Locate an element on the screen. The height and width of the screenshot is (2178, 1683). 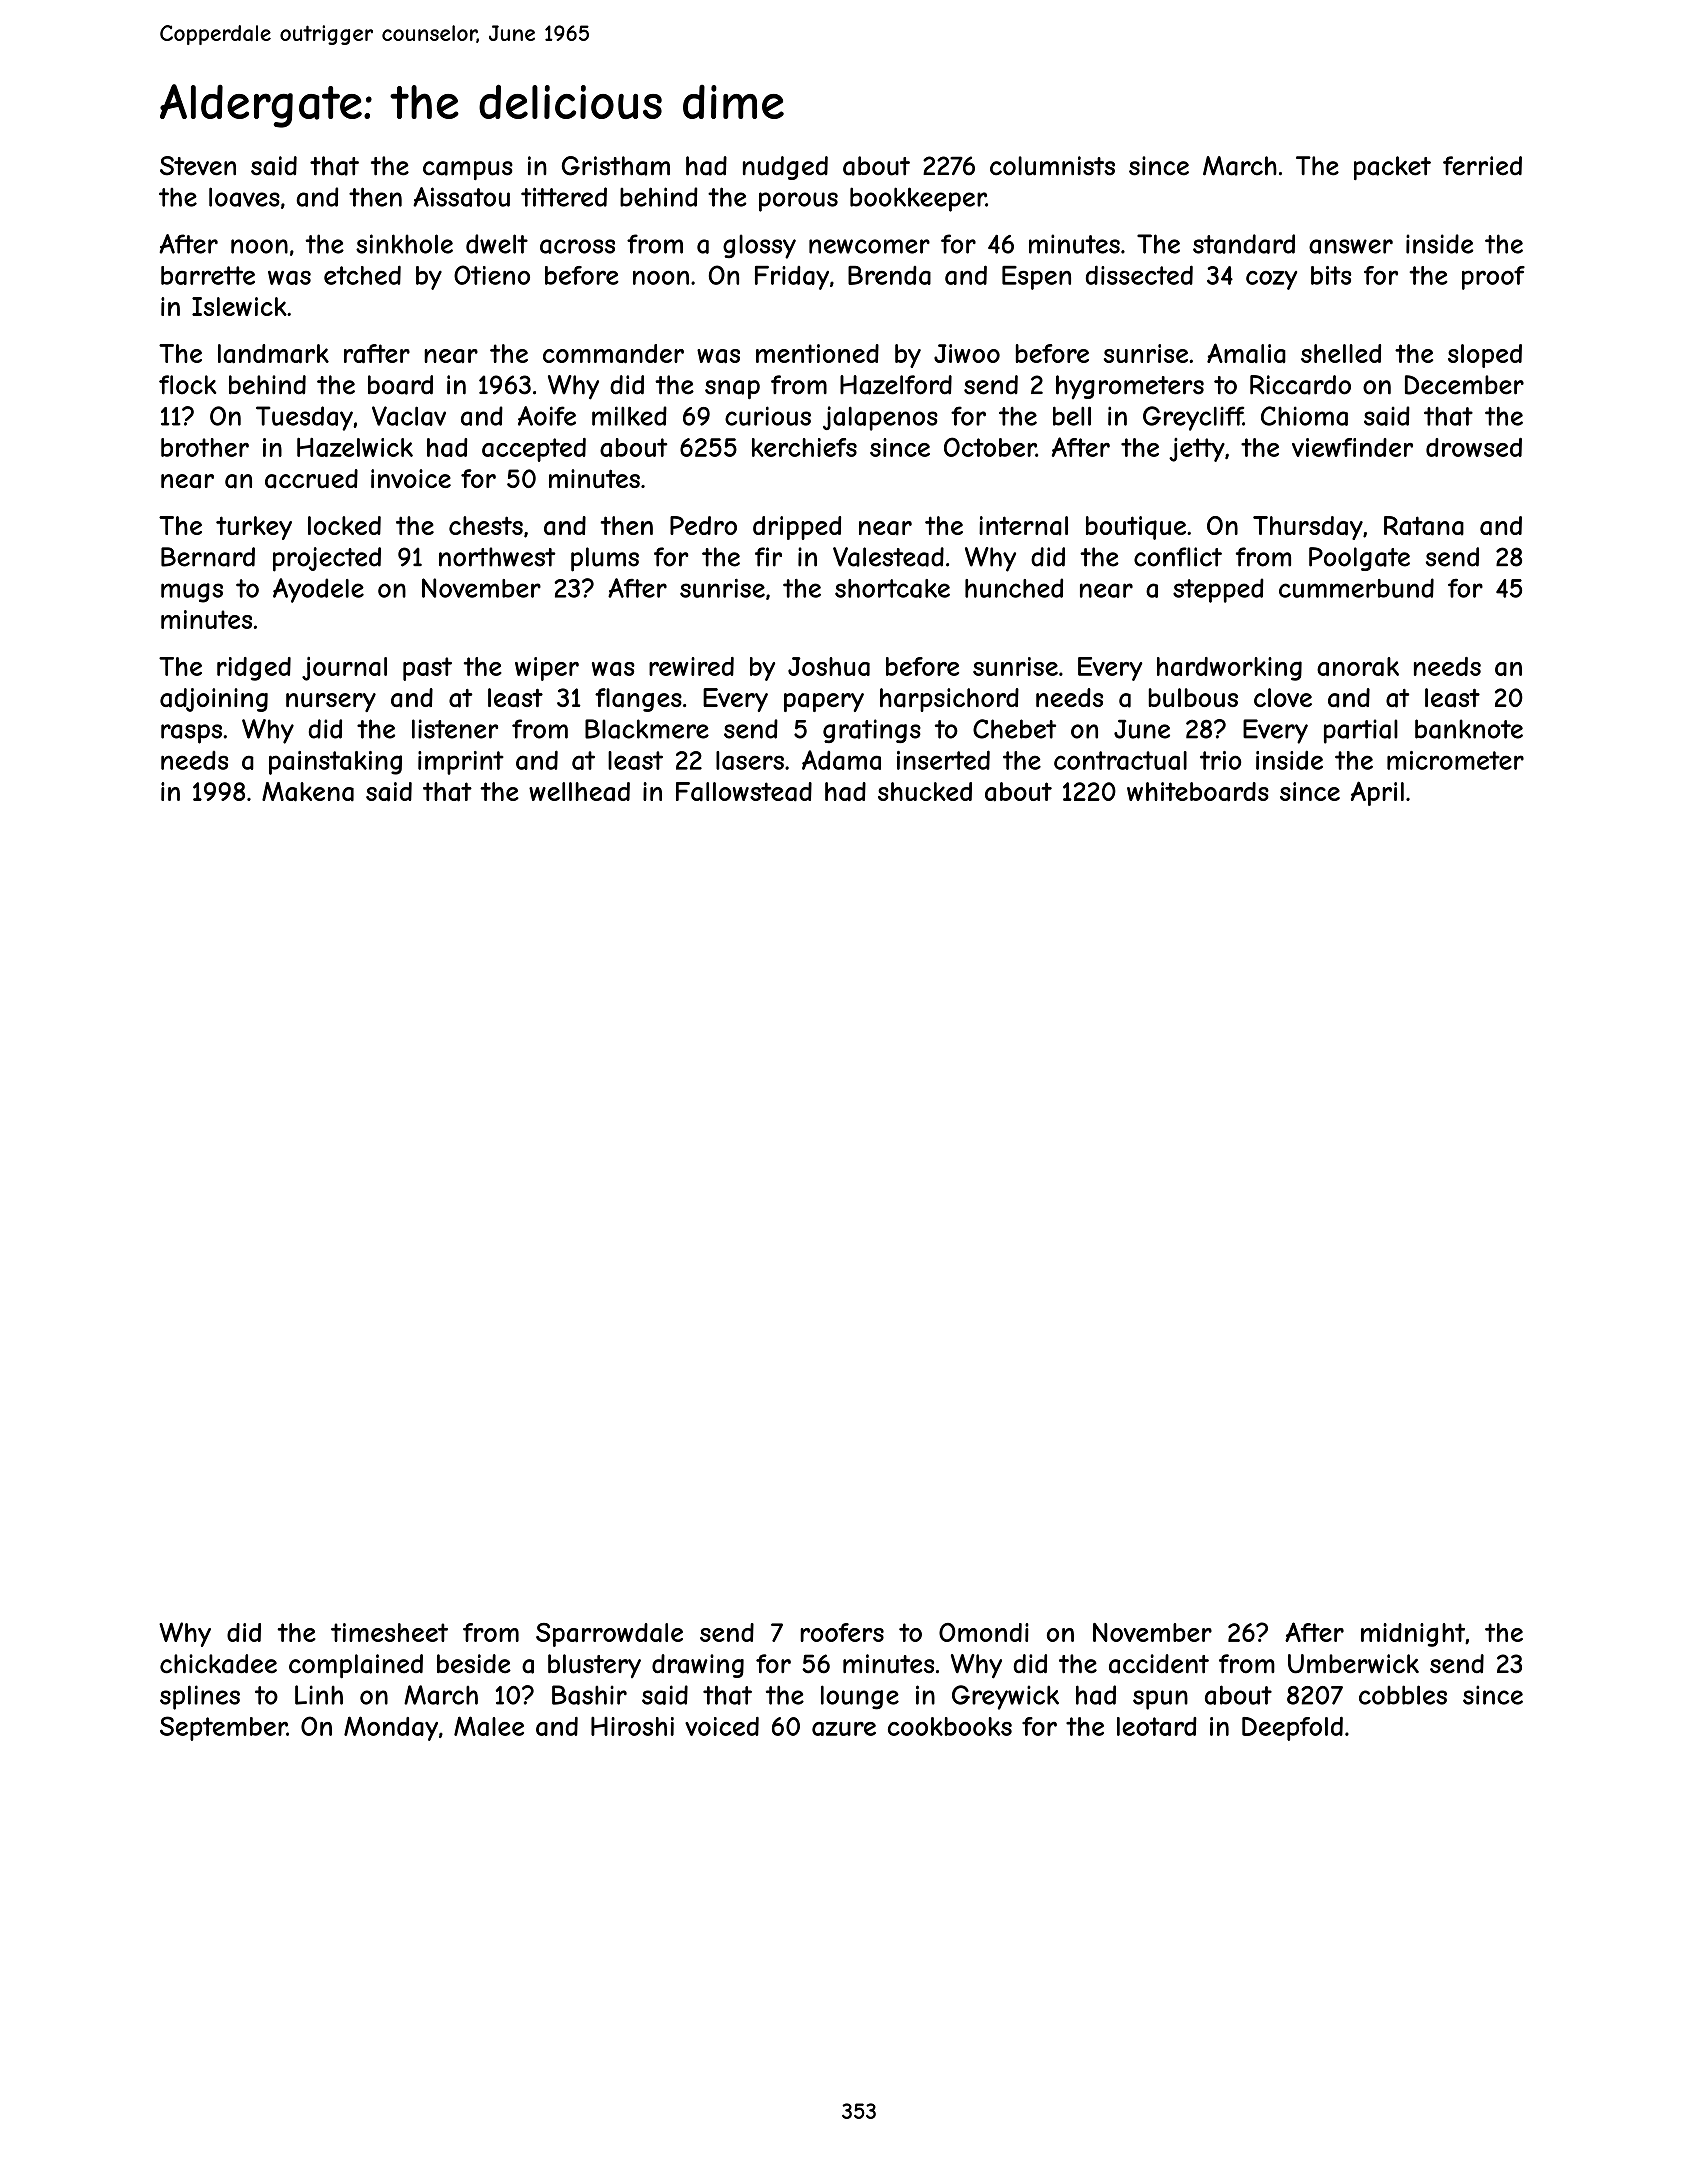
micrometer is located at coordinates (1455, 760).
